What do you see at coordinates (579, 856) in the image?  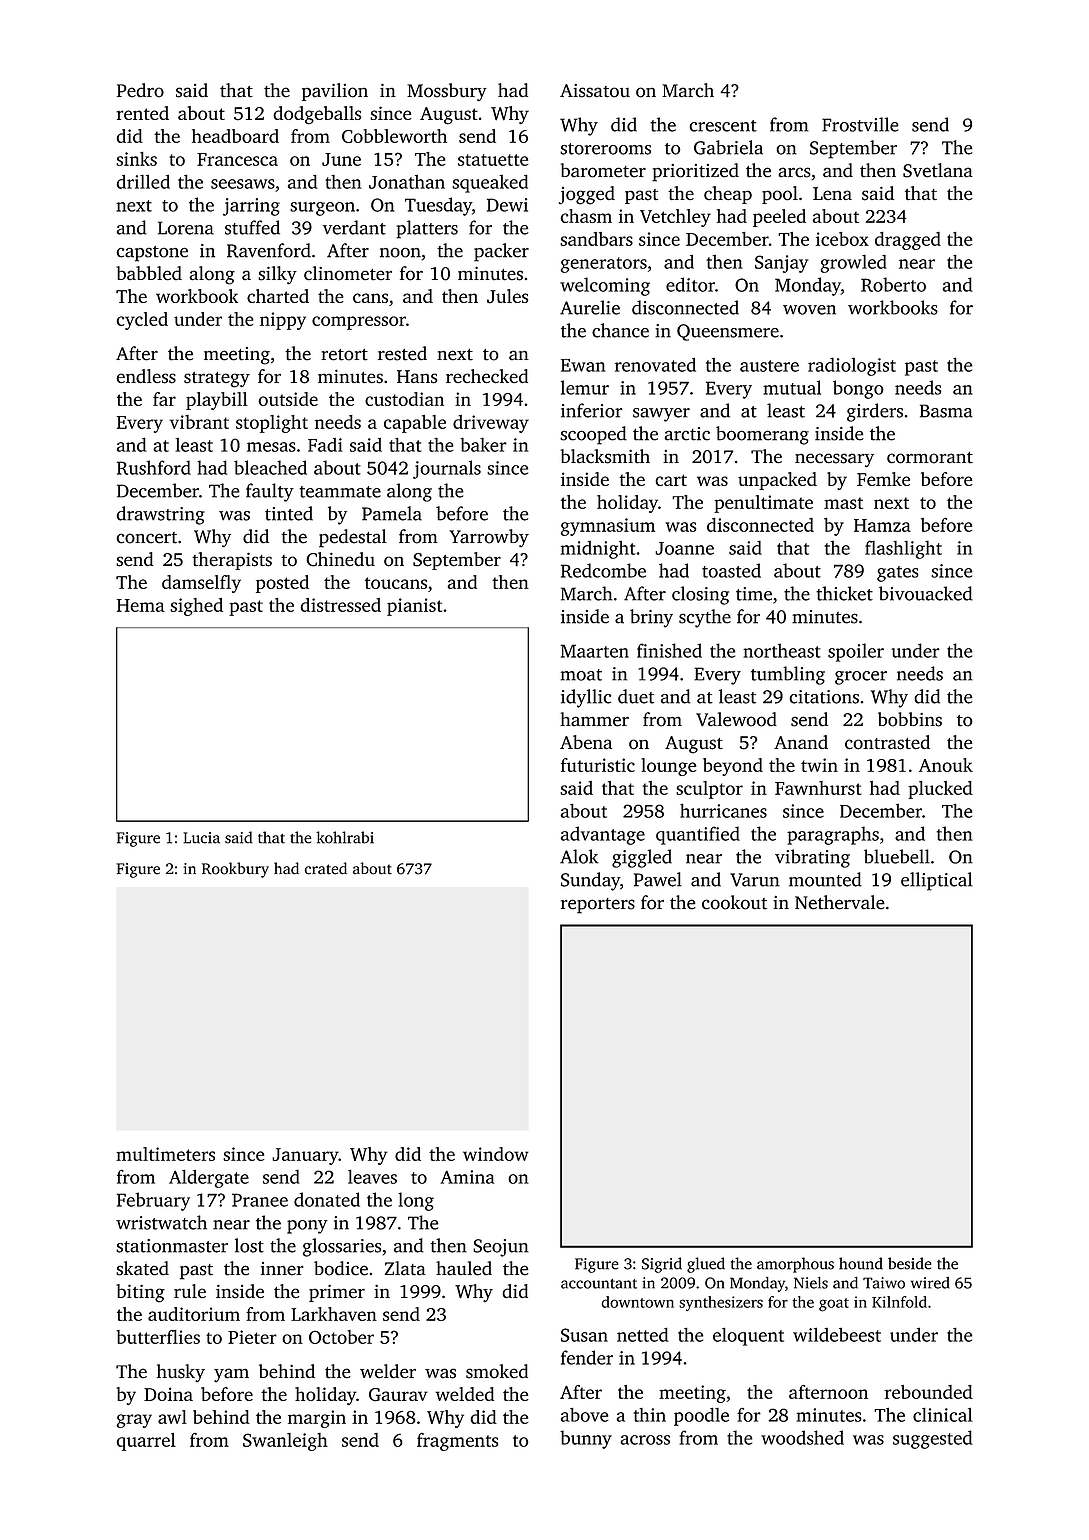 I see `Alok` at bounding box center [579, 856].
